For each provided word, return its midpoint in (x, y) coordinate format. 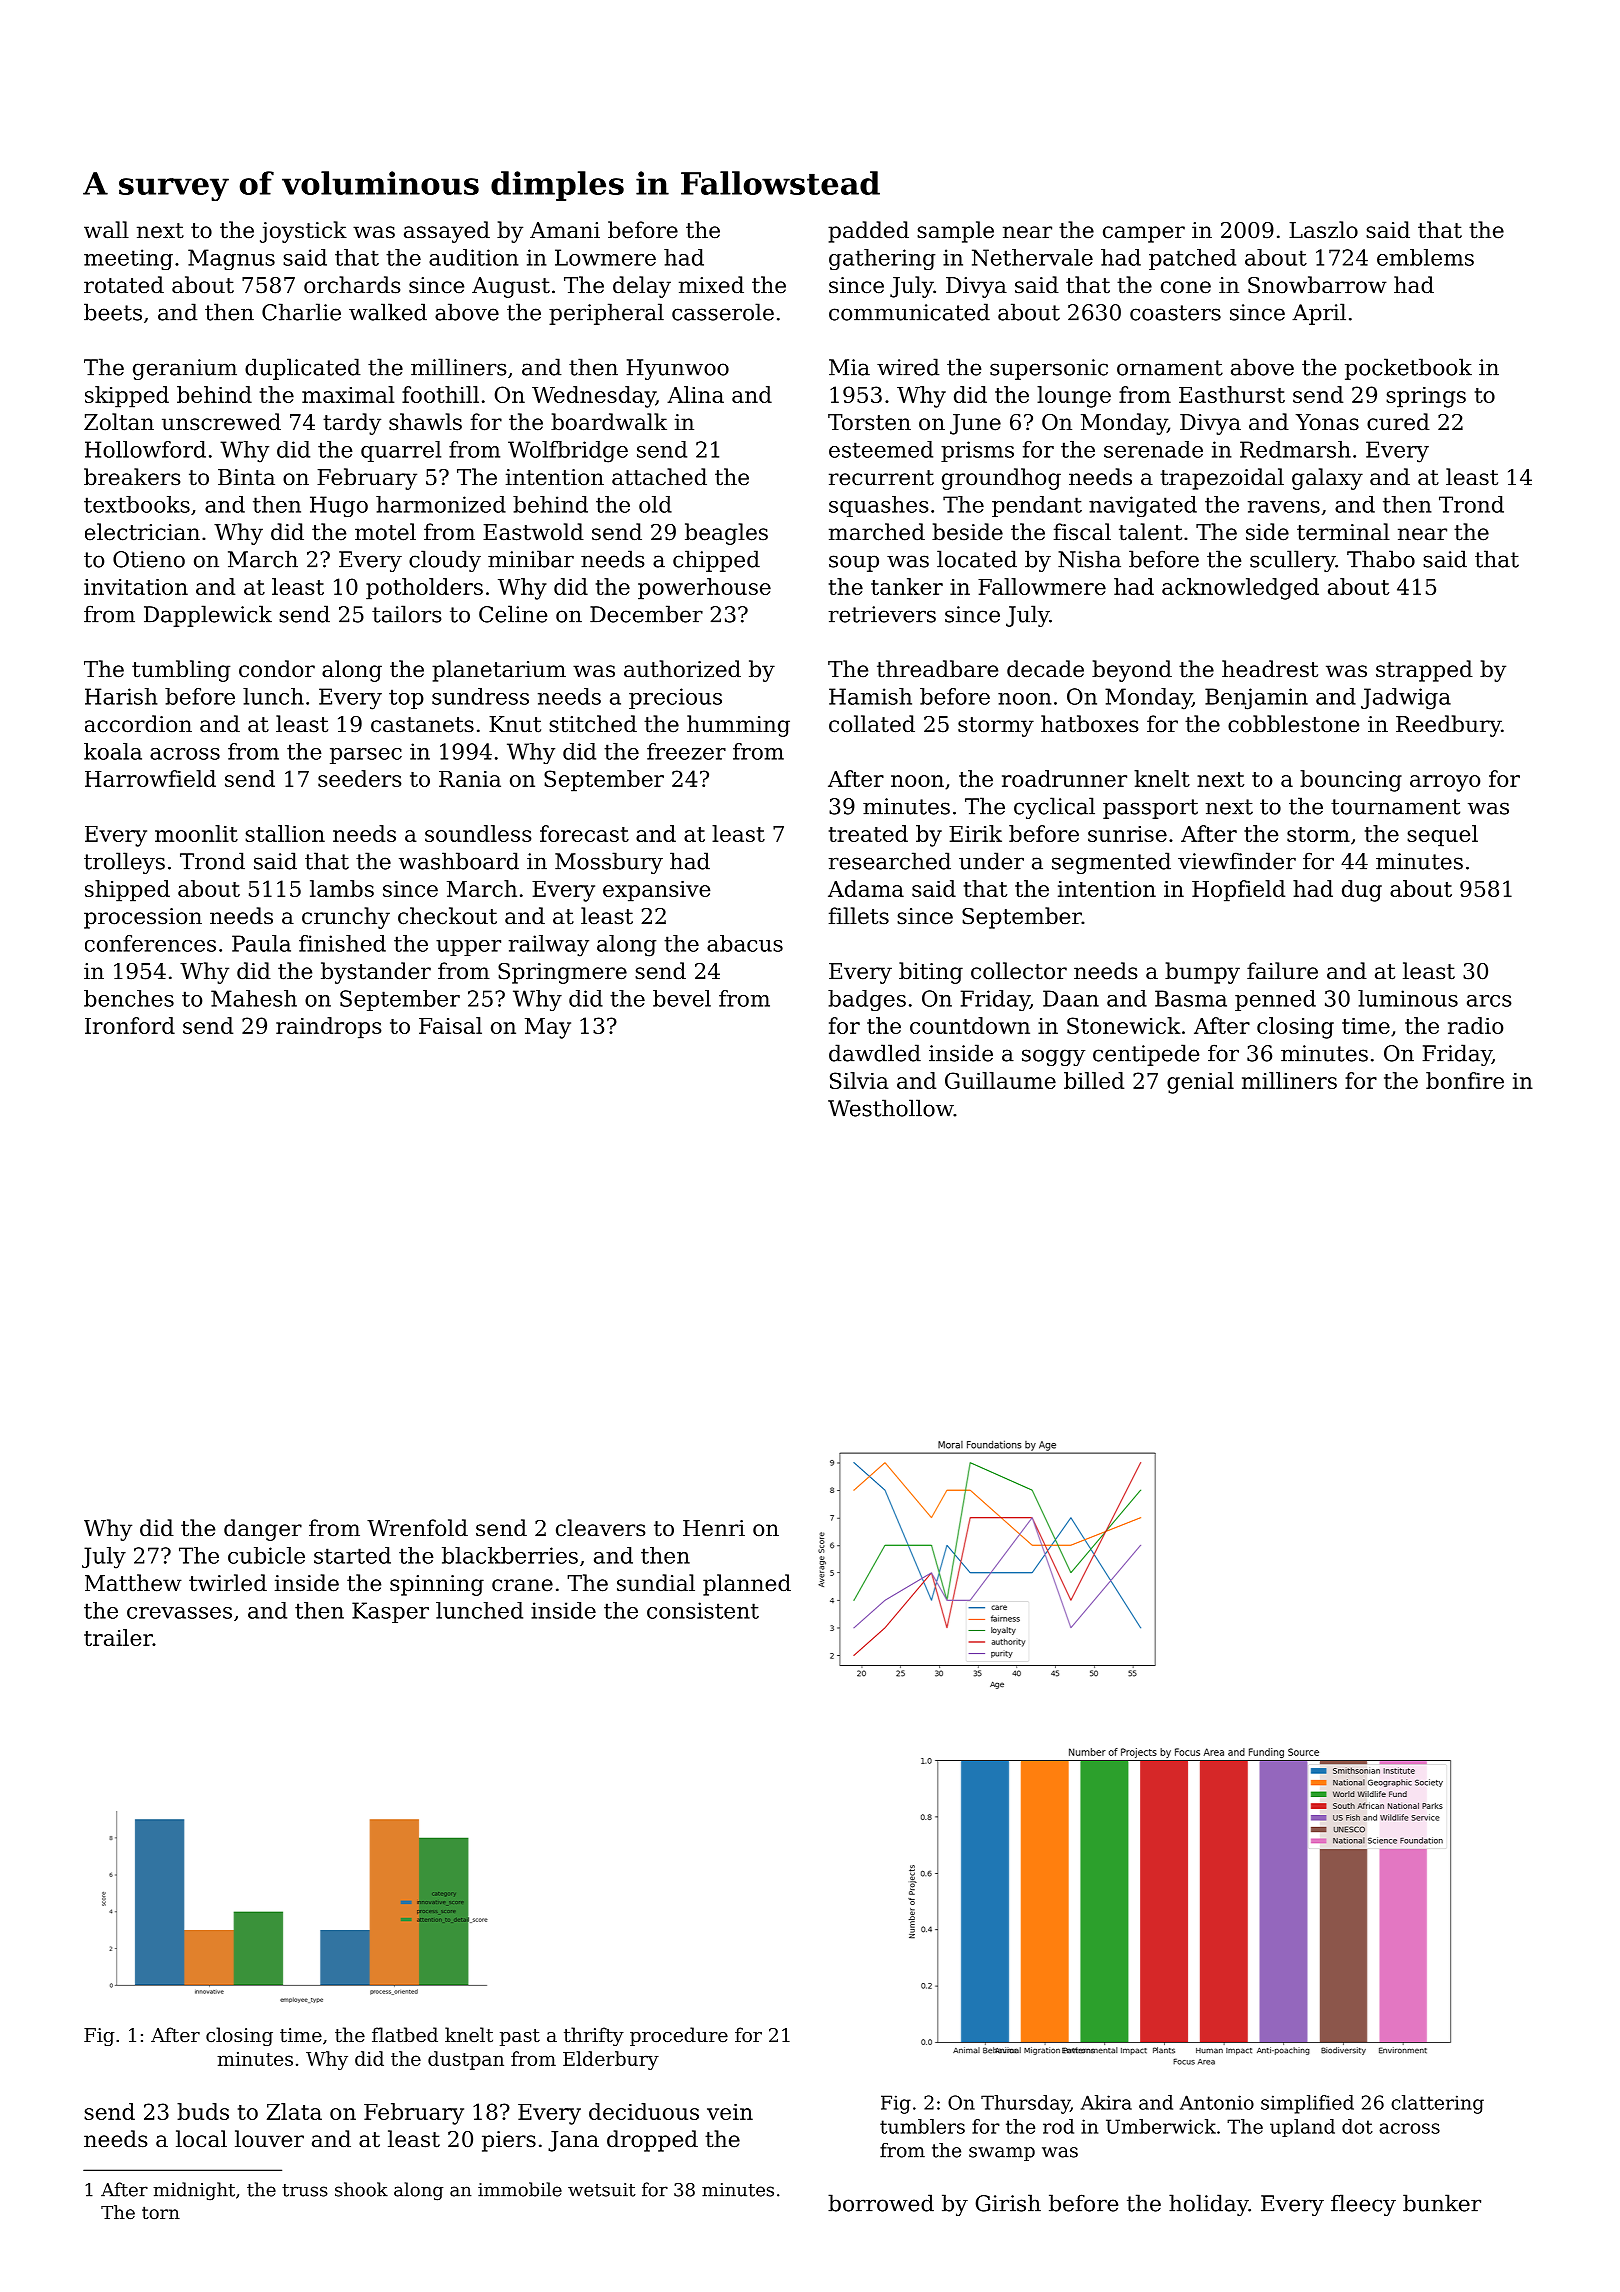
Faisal (450, 1025)
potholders (424, 589)
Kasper (390, 1612)
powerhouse (704, 589)
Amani (565, 230)
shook (361, 2189)
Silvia (859, 1080)
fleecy (1363, 2205)
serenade (1153, 449)
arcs (1489, 1001)
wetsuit (602, 2190)
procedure (679, 2036)
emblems (1425, 257)
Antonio (1217, 2102)
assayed (447, 232)
